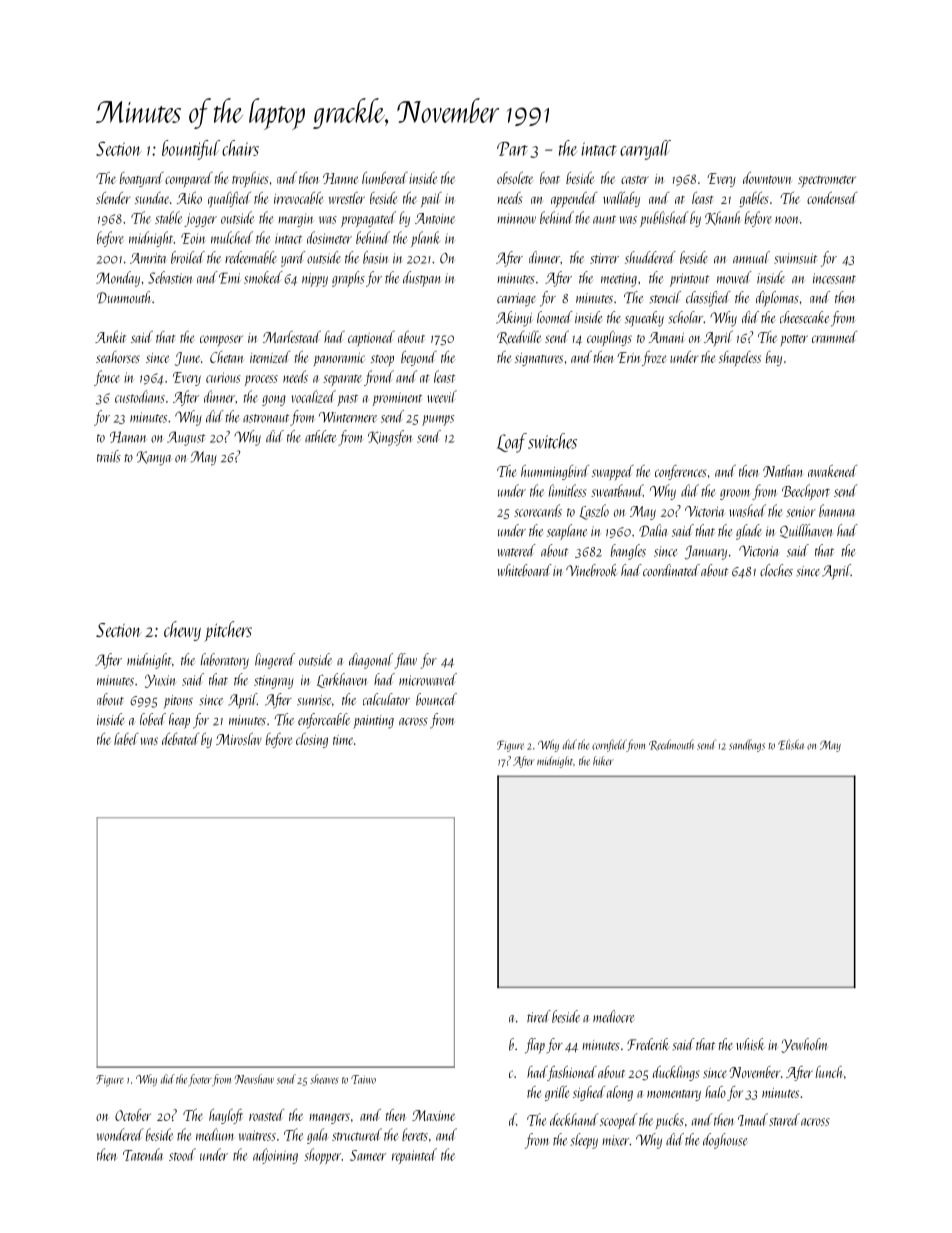 The height and width of the screenshot is (1233, 952). Describe the element at coordinates (199, 1080) in the screenshot. I see `footer` at that location.
